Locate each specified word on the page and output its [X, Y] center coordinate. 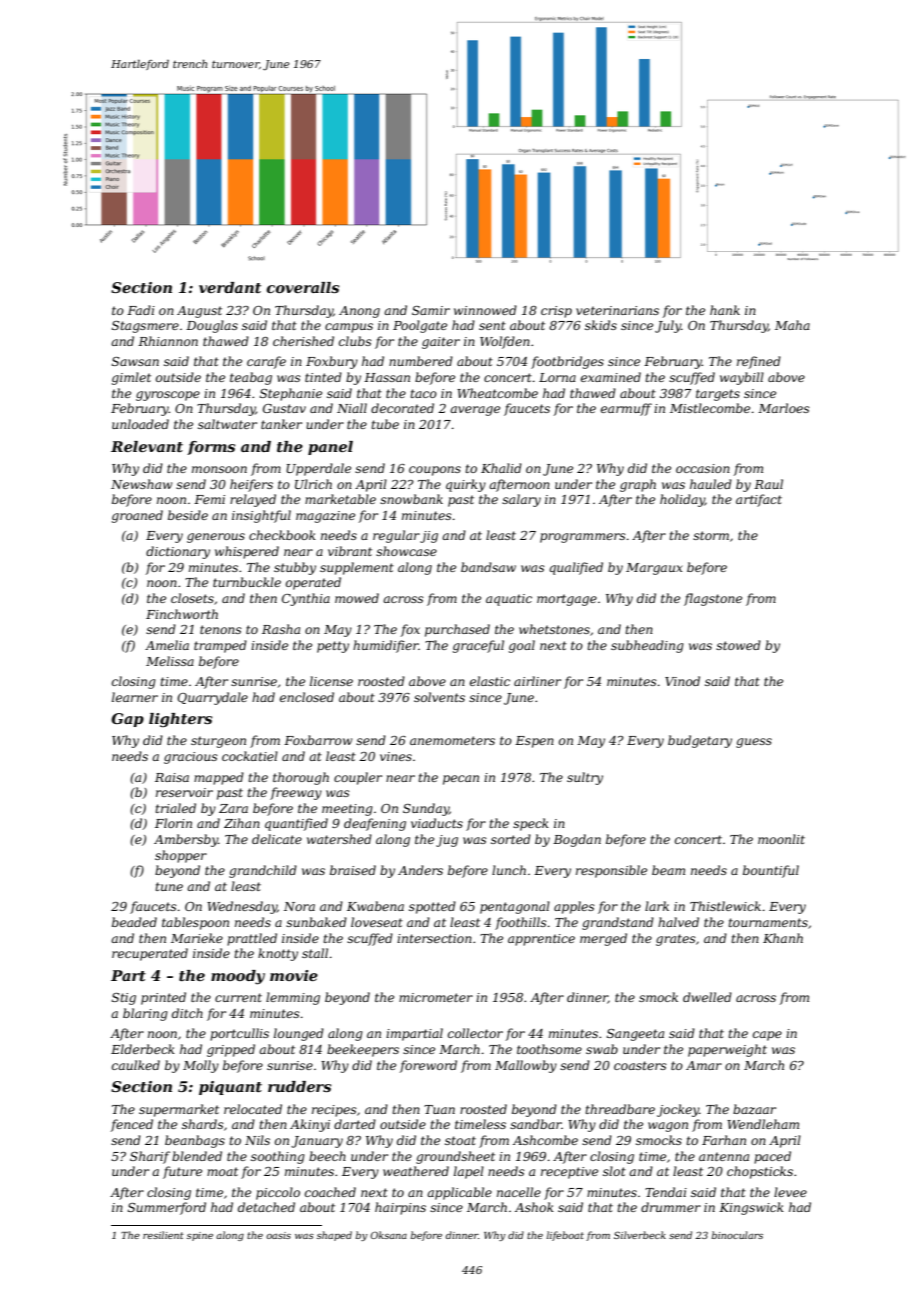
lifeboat [565, 1236]
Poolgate [420, 326]
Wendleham [763, 1124]
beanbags [195, 1141]
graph [638, 485]
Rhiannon [168, 341]
